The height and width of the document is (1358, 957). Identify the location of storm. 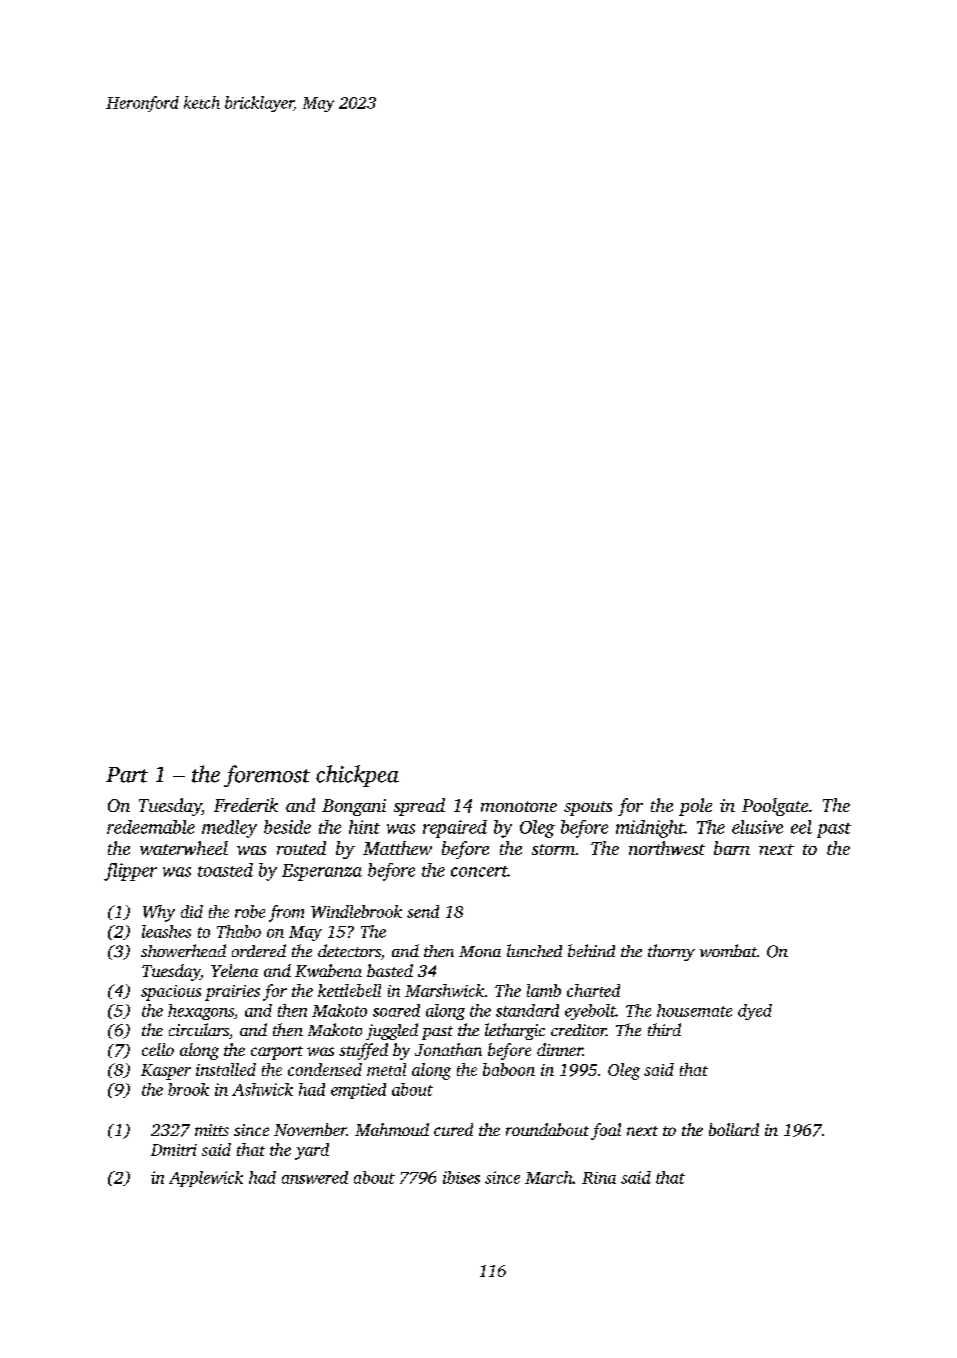
(553, 849).
